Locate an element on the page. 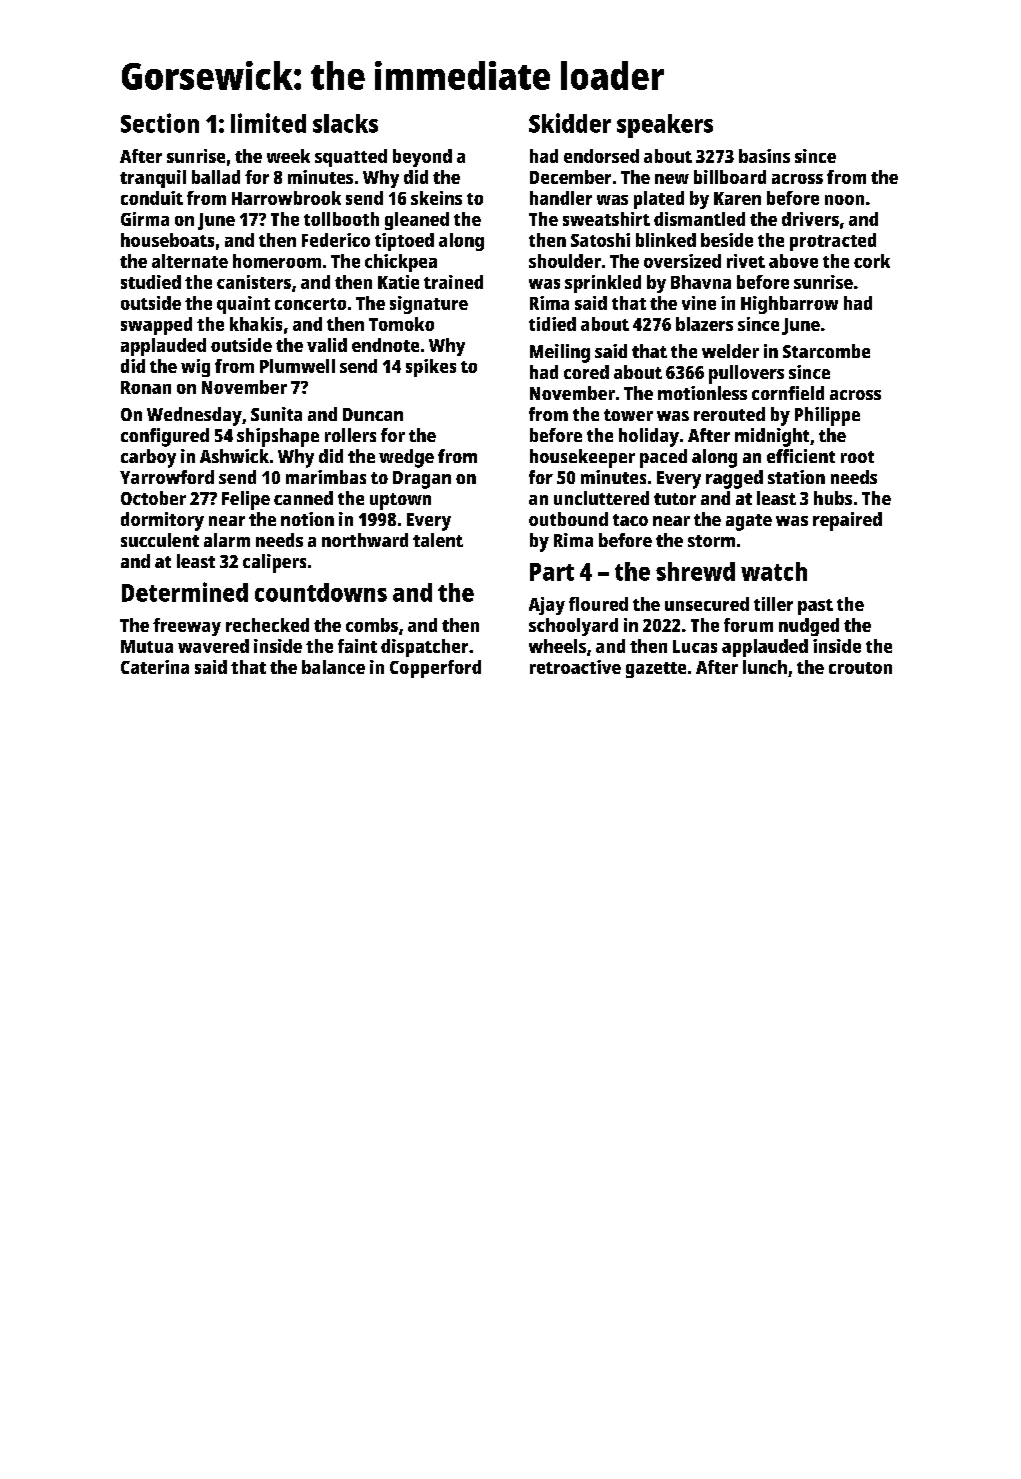 This document has width=1021, height=1479. Caterina is located at coordinates (155, 667).
